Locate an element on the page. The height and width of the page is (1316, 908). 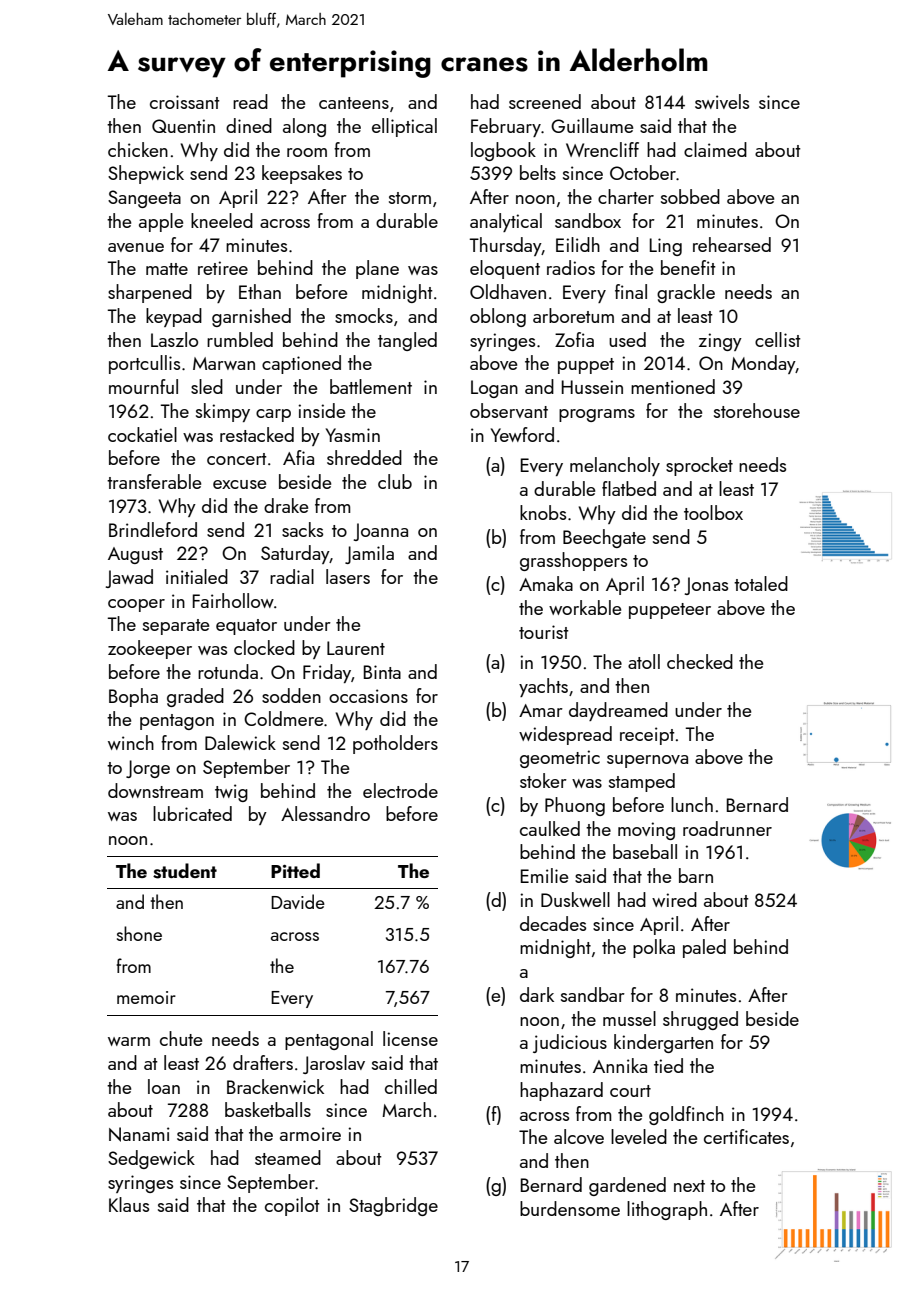
atoll is located at coordinates (644, 661).
